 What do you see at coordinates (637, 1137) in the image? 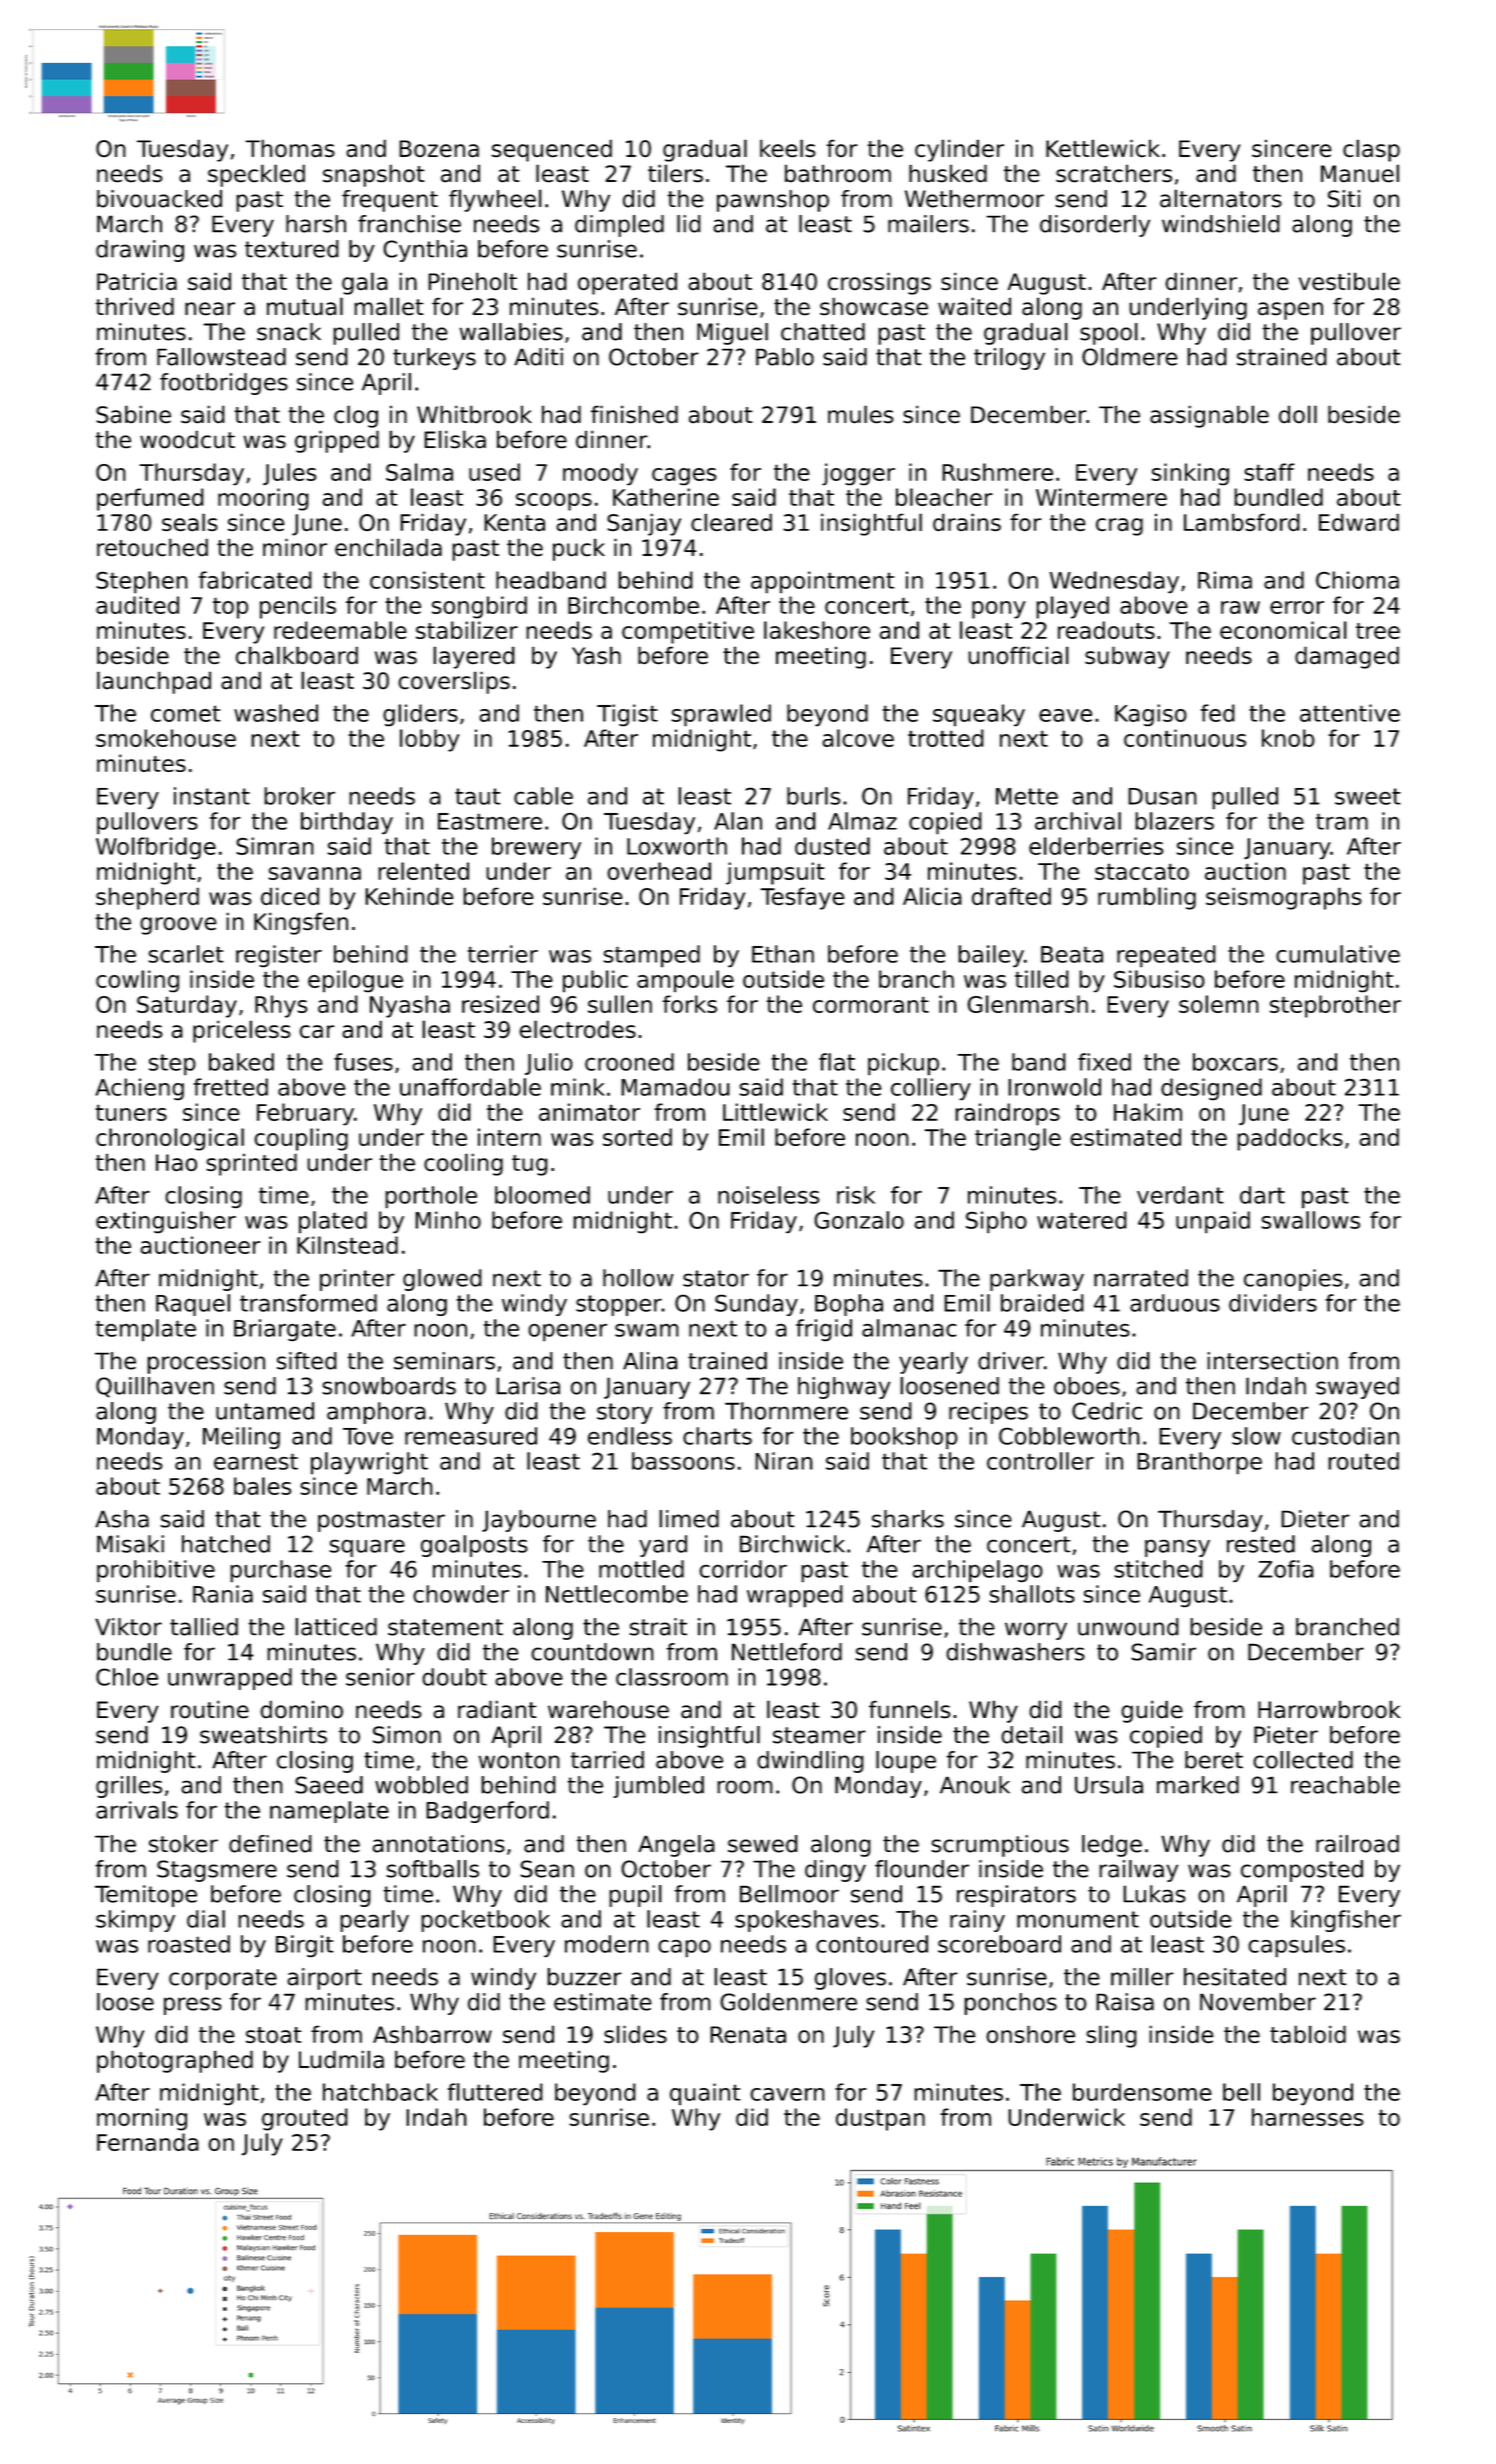
I see `sorted` at bounding box center [637, 1137].
